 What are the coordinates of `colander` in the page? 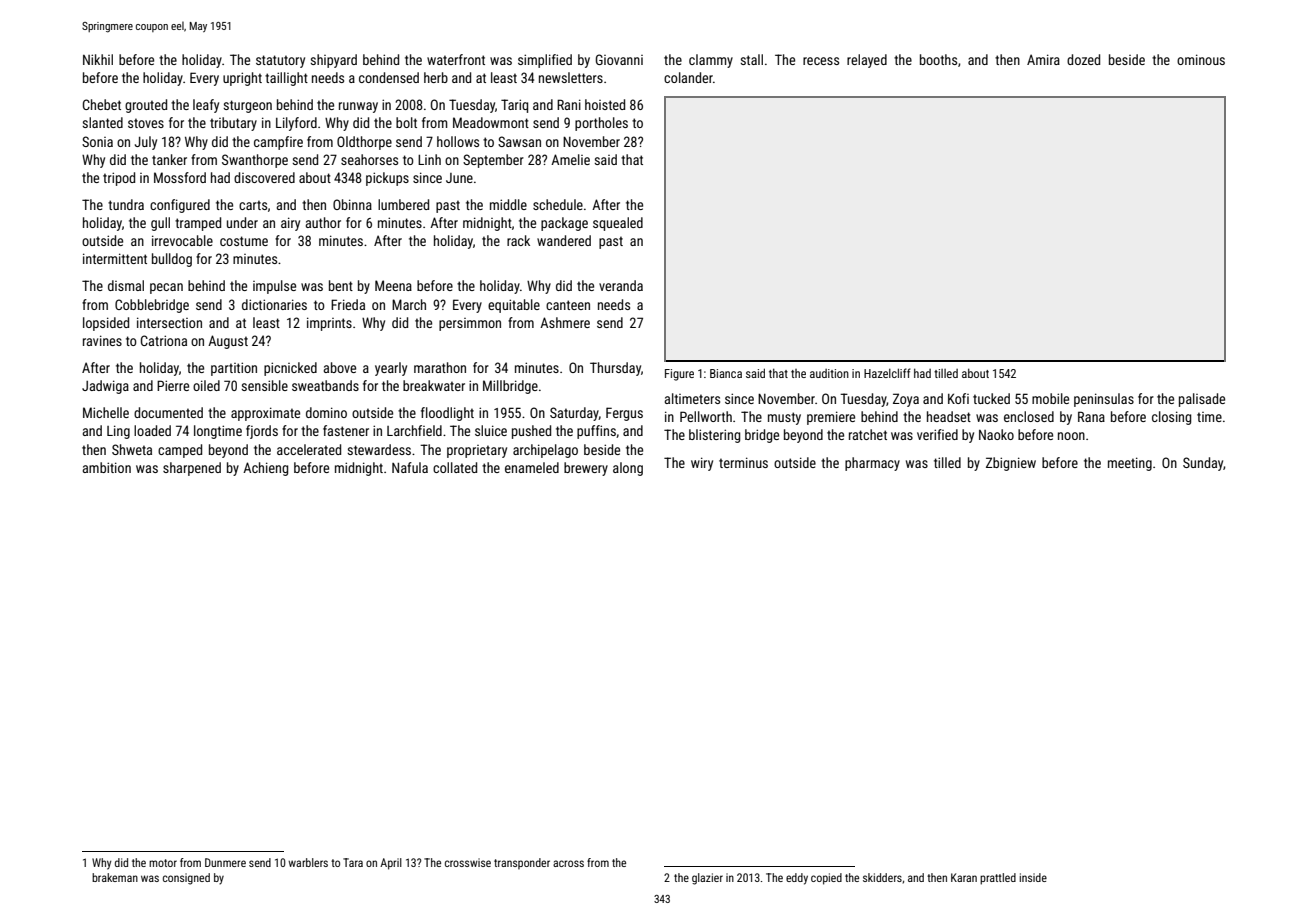 It's located at (688, 77).
